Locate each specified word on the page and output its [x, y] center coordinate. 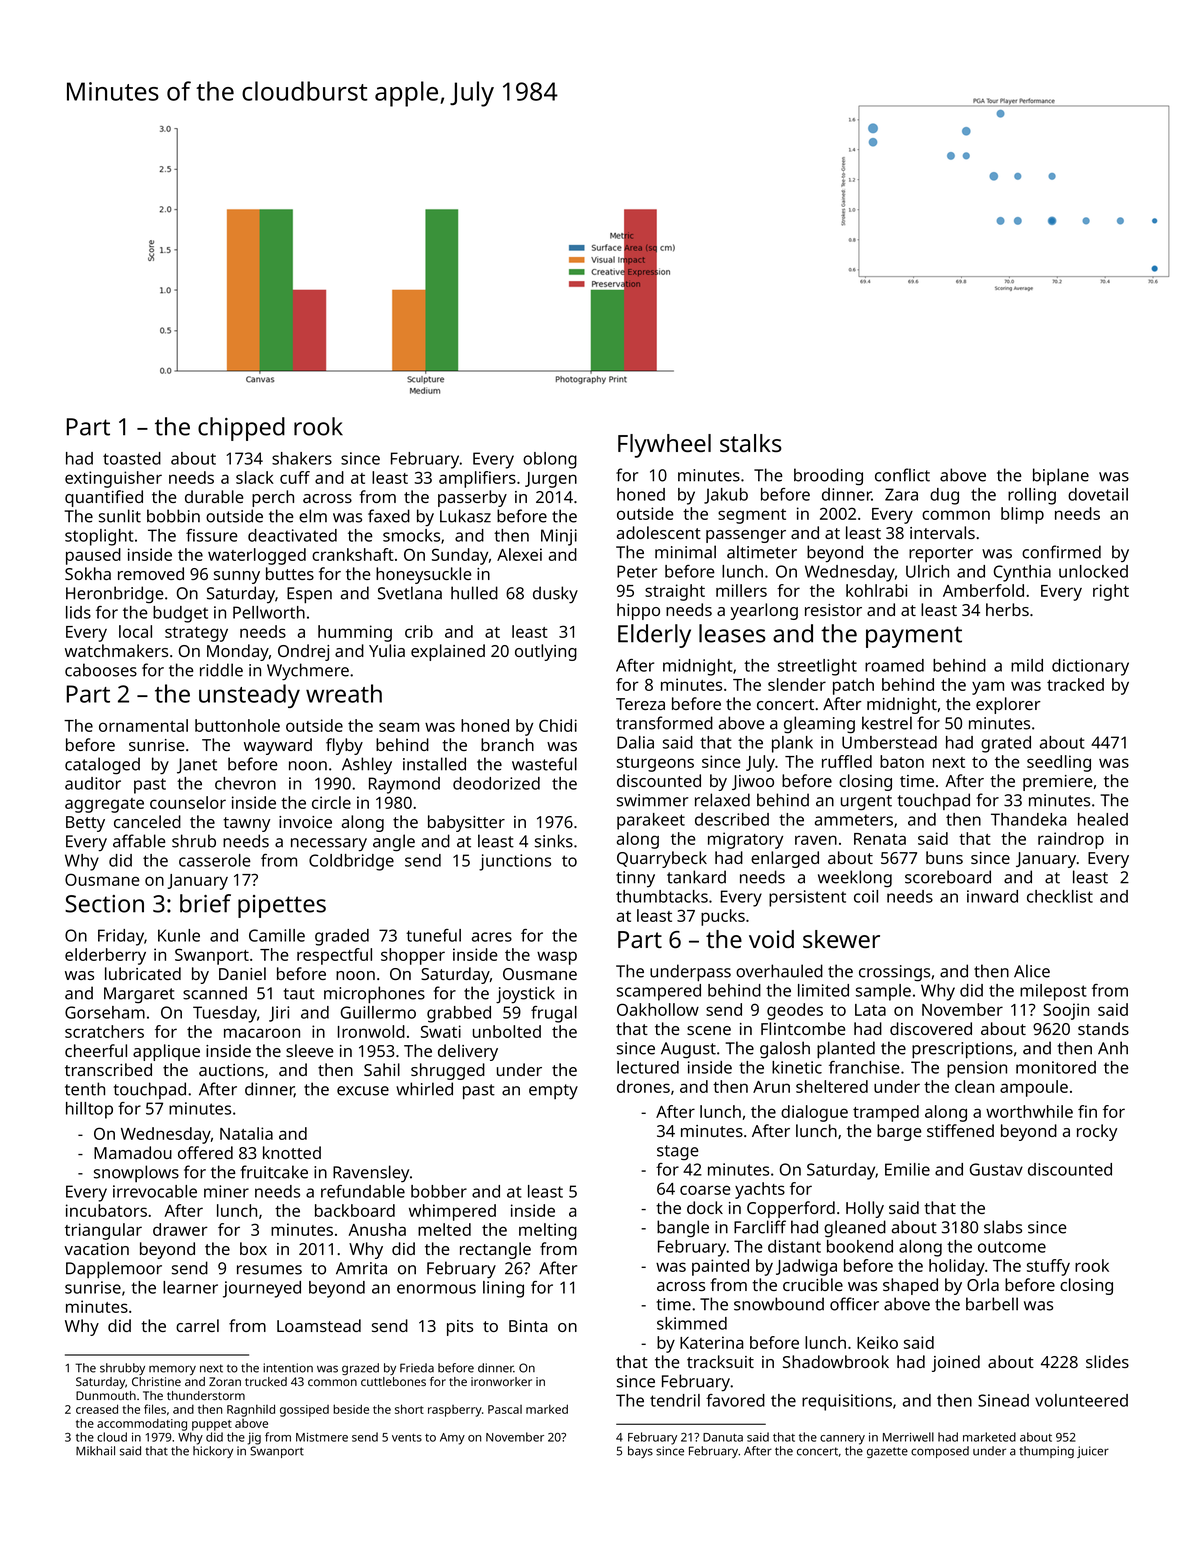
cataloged [102, 766]
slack [255, 477]
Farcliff [760, 1227]
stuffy [1048, 1267]
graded [342, 937]
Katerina [712, 1342]
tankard [696, 877]
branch [507, 744]
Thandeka [1029, 819]
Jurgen [551, 480]
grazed [360, 1369]
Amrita [361, 1268]
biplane [1061, 476]
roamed [894, 665]
